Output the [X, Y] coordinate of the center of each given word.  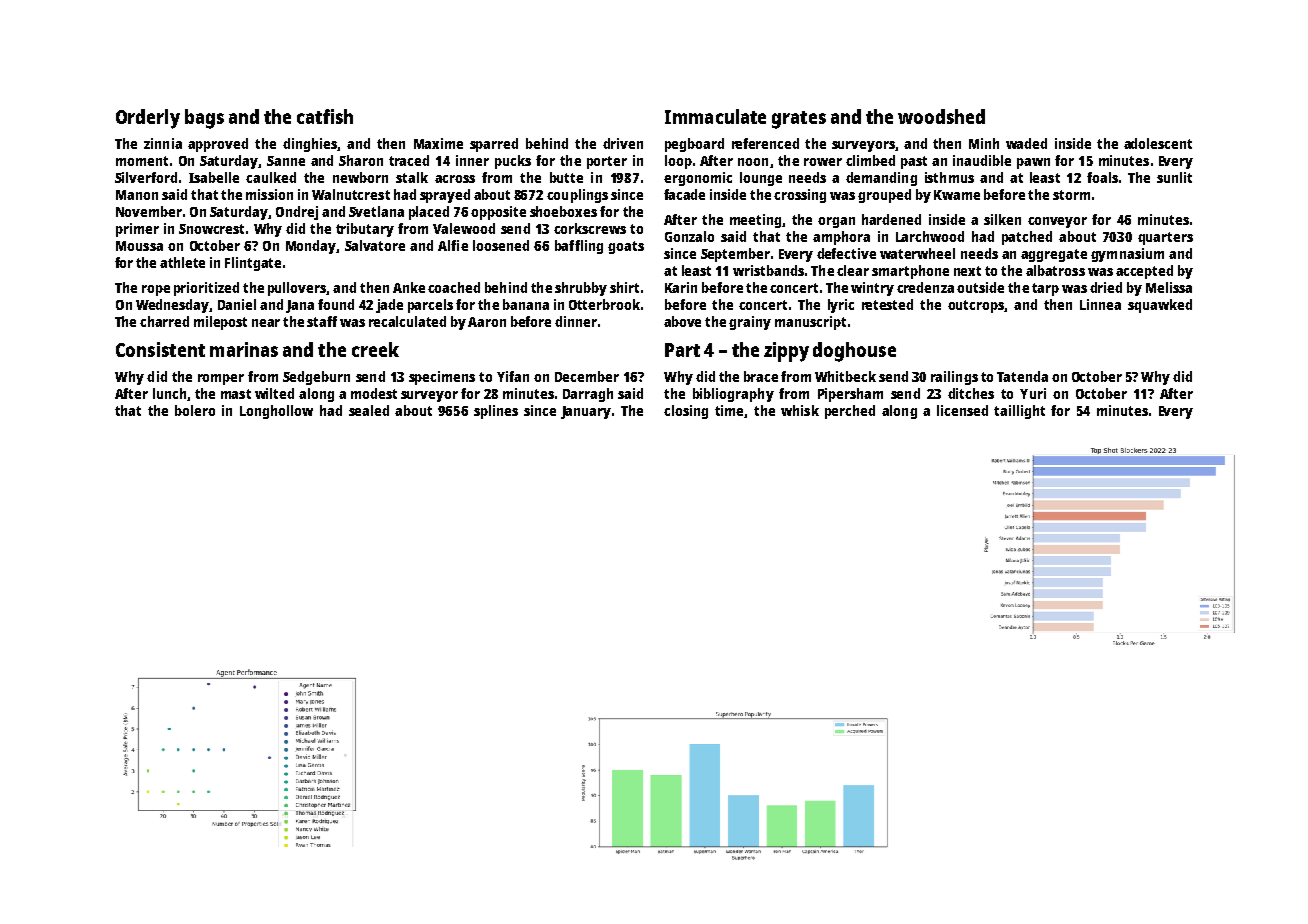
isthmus [949, 177]
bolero [195, 410]
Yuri [1033, 393]
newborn [360, 177]
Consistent [160, 349]
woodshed [941, 116]
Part [682, 350]
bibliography [733, 395]
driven [623, 143]
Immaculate [715, 116]
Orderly [148, 119]
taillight [1019, 412]
